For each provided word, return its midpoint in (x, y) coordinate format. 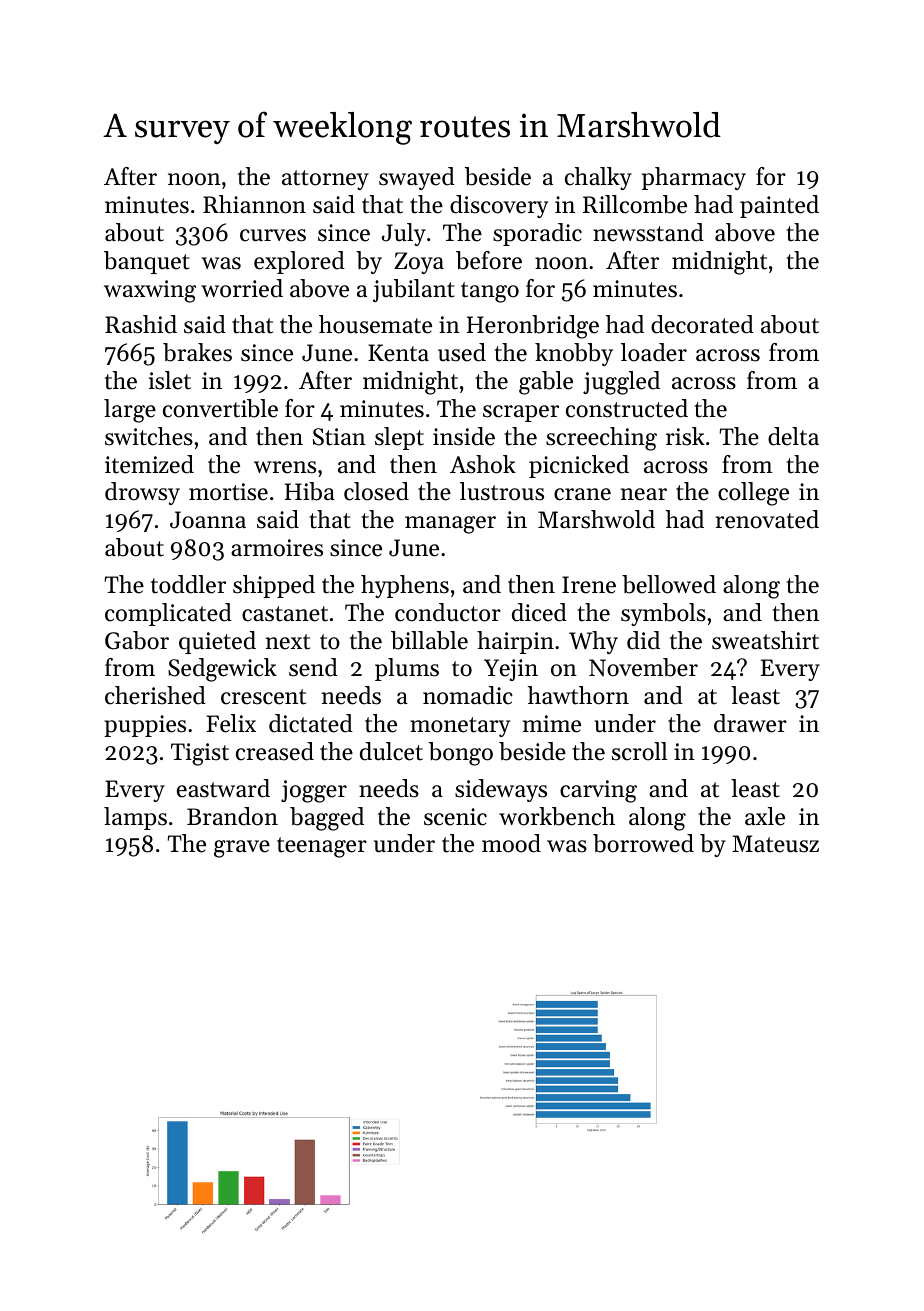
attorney (325, 180)
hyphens (405, 586)
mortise (228, 492)
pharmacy (694, 178)
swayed (417, 178)
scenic (455, 817)
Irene (589, 585)
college (753, 494)
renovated (767, 519)
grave (242, 849)
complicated (168, 614)
